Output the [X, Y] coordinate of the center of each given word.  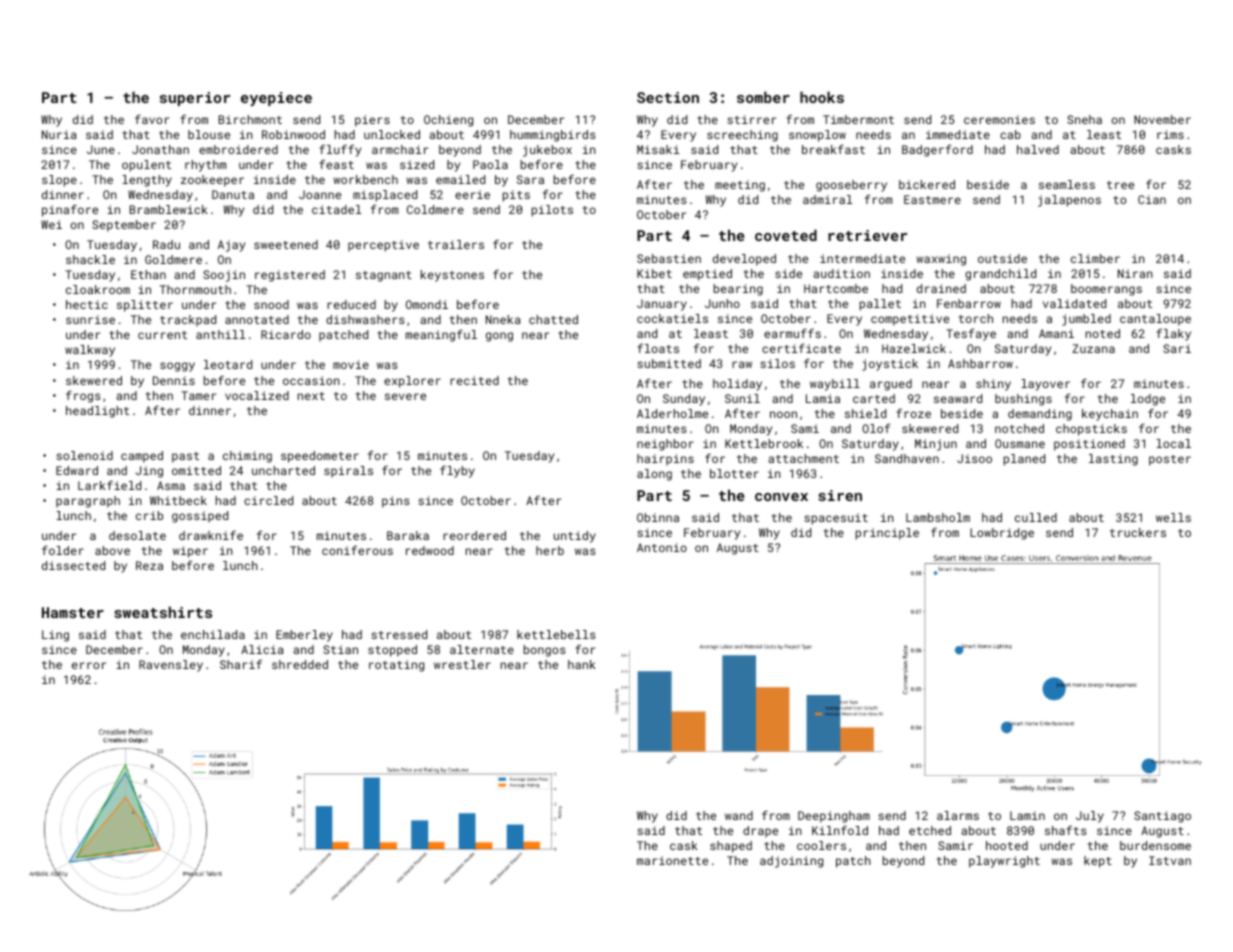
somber [763, 97]
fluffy [340, 150]
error [89, 665]
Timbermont [858, 119]
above [112, 550]
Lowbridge [1002, 534]
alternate [482, 649]
